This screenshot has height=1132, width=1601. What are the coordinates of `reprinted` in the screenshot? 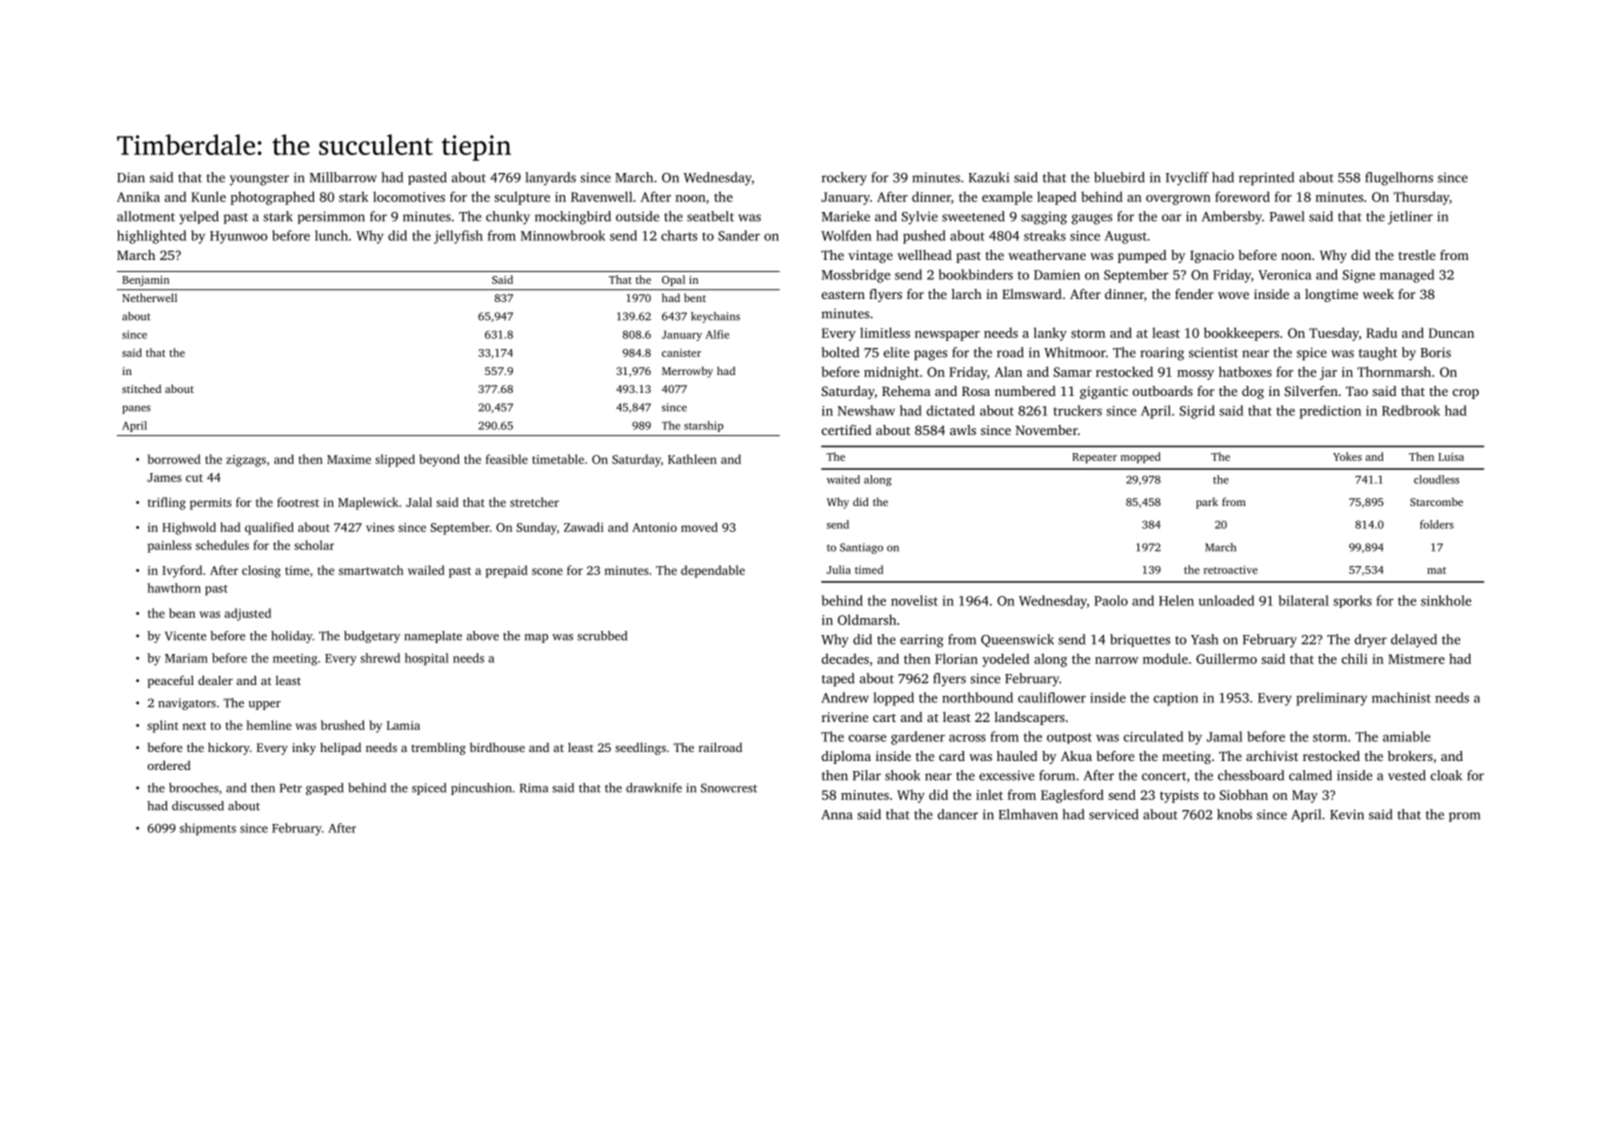 It's located at (1266, 179).
